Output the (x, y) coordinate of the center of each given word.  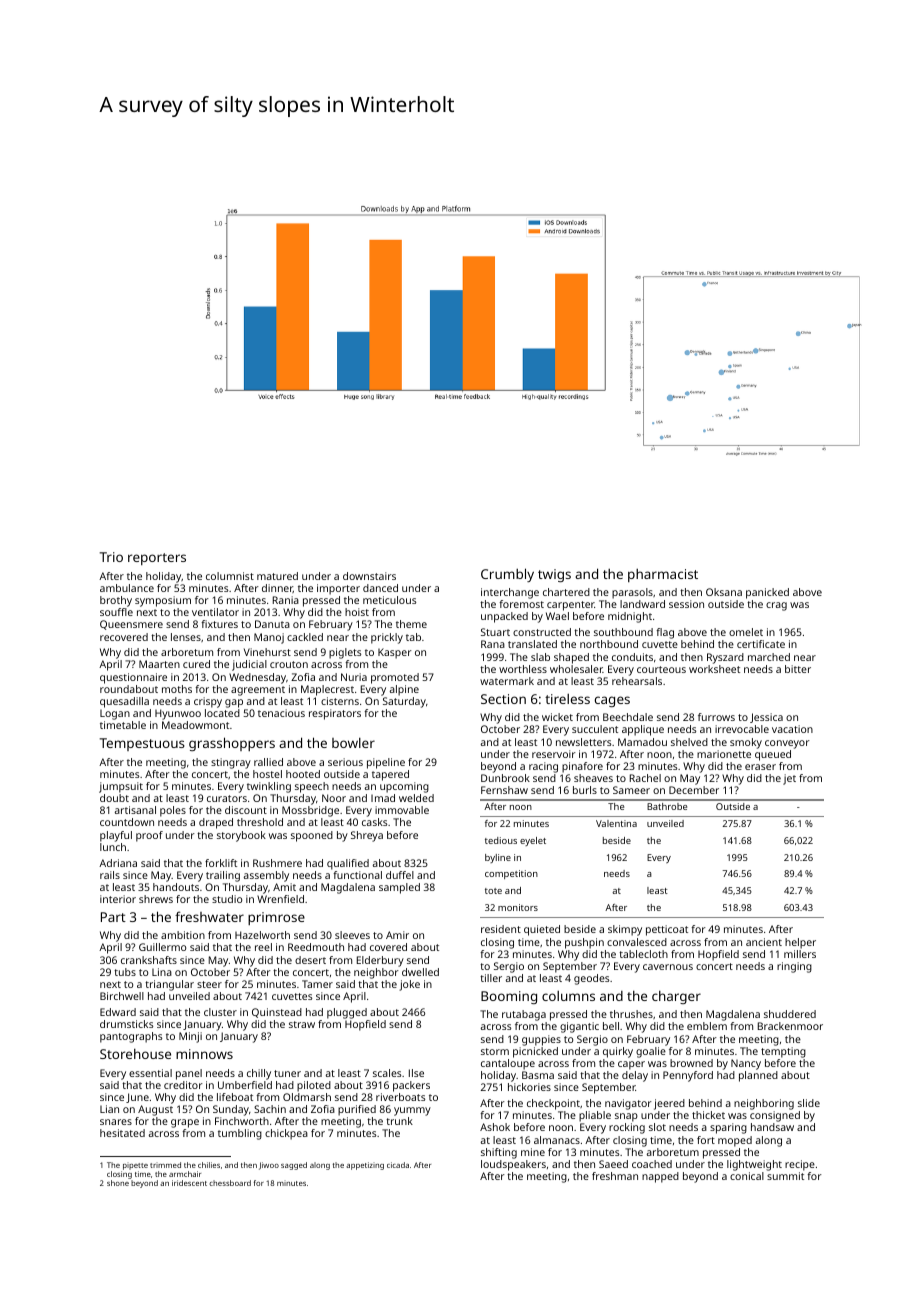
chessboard (230, 1183)
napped (660, 1177)
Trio (111, 557)
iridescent (189, 1183)
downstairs (369, 576)
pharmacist (663, 575)
